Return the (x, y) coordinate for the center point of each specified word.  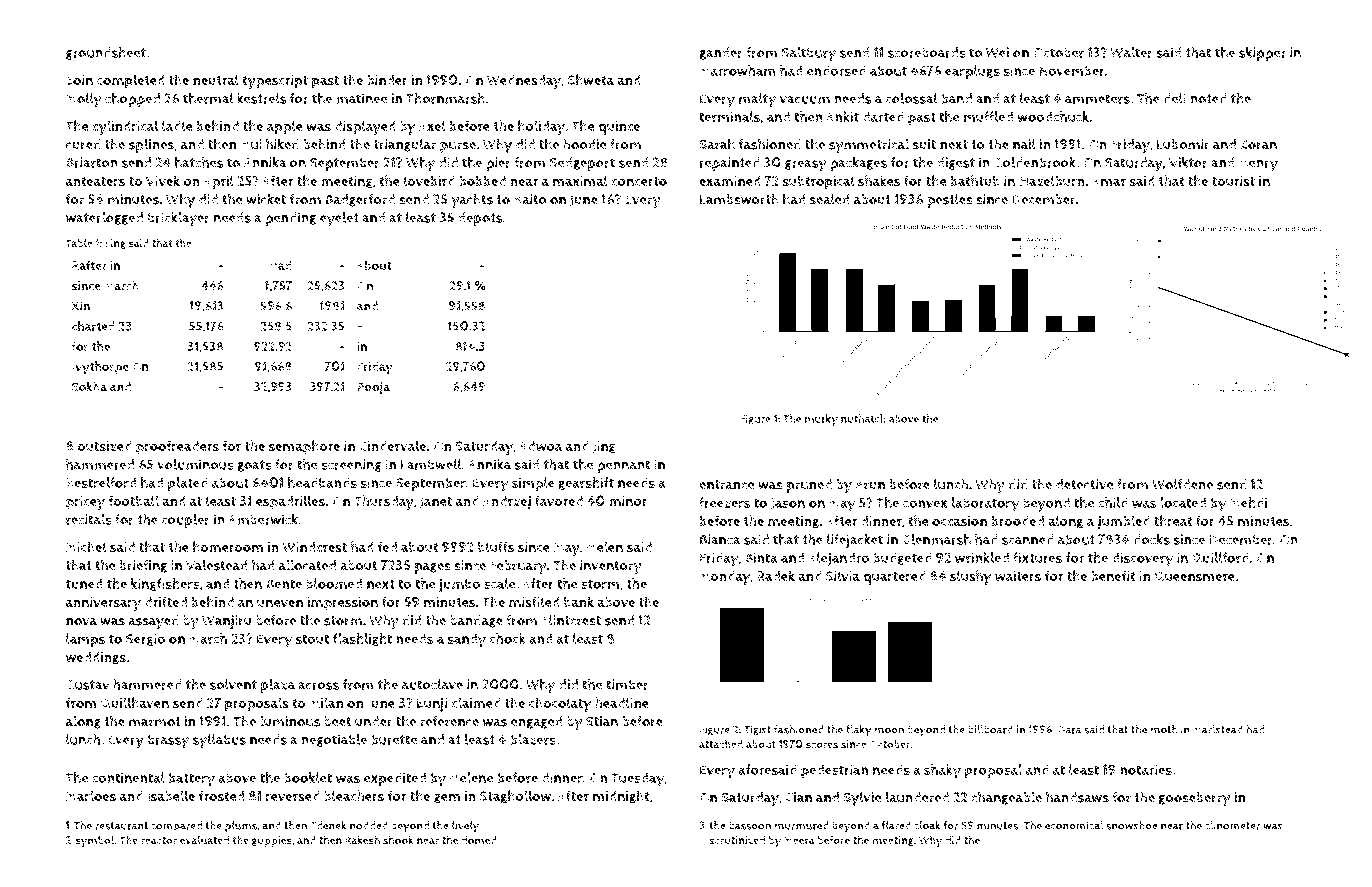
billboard (990, 729)
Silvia (843, 575)
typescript (275, 82)
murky (821, 420)
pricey (85, 503)
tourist (1233, 181)
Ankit (842, 116)
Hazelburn (1052, 181)
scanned (1028, 539)
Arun (870, 485)
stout (312, 639)
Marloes (91, 796)
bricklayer (179, 219)
